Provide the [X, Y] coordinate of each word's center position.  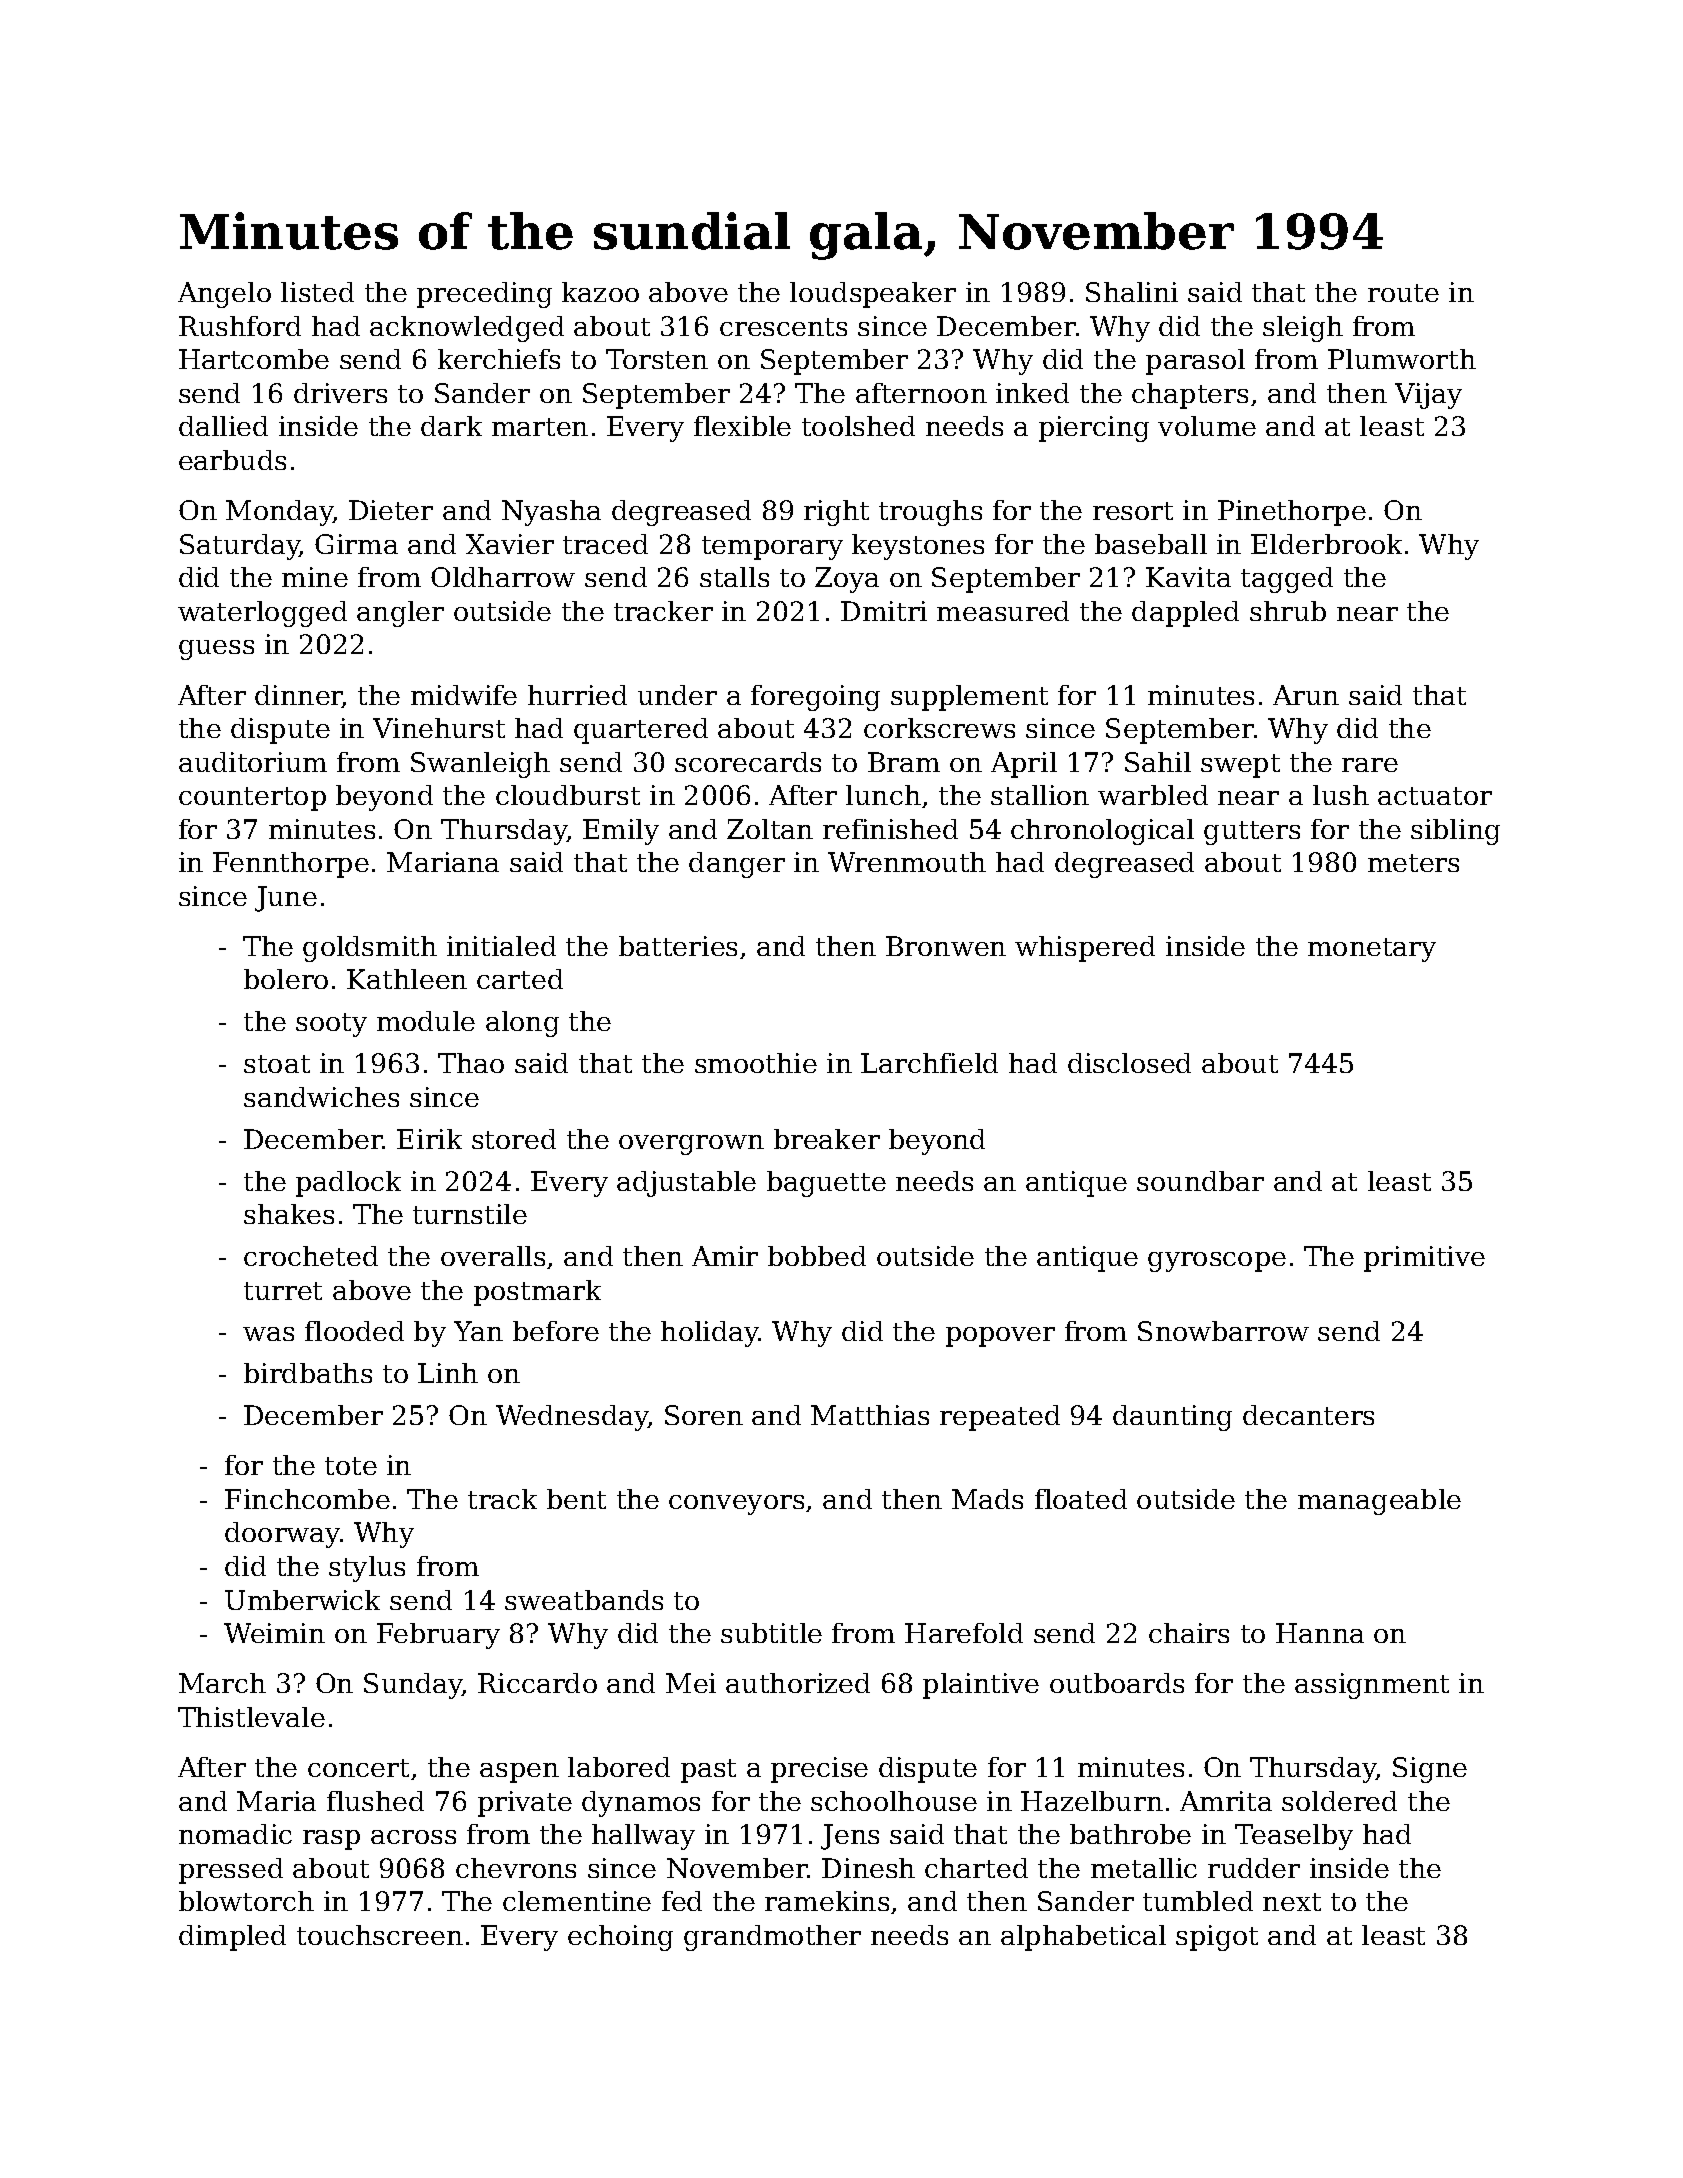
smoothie [756, 1063]
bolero [286, 979]
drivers [340, 393]
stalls [734, 577]
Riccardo [537, 1683]
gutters [1252, 833]
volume [1207, 426]
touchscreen [380, 1935]
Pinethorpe [1292, 513]
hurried [577, 695]
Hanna [1320, 1633]
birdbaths [308, 1373]
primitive [1424, 1259]
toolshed [858, 426]
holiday [710, 1334]
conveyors [736, 1505]
